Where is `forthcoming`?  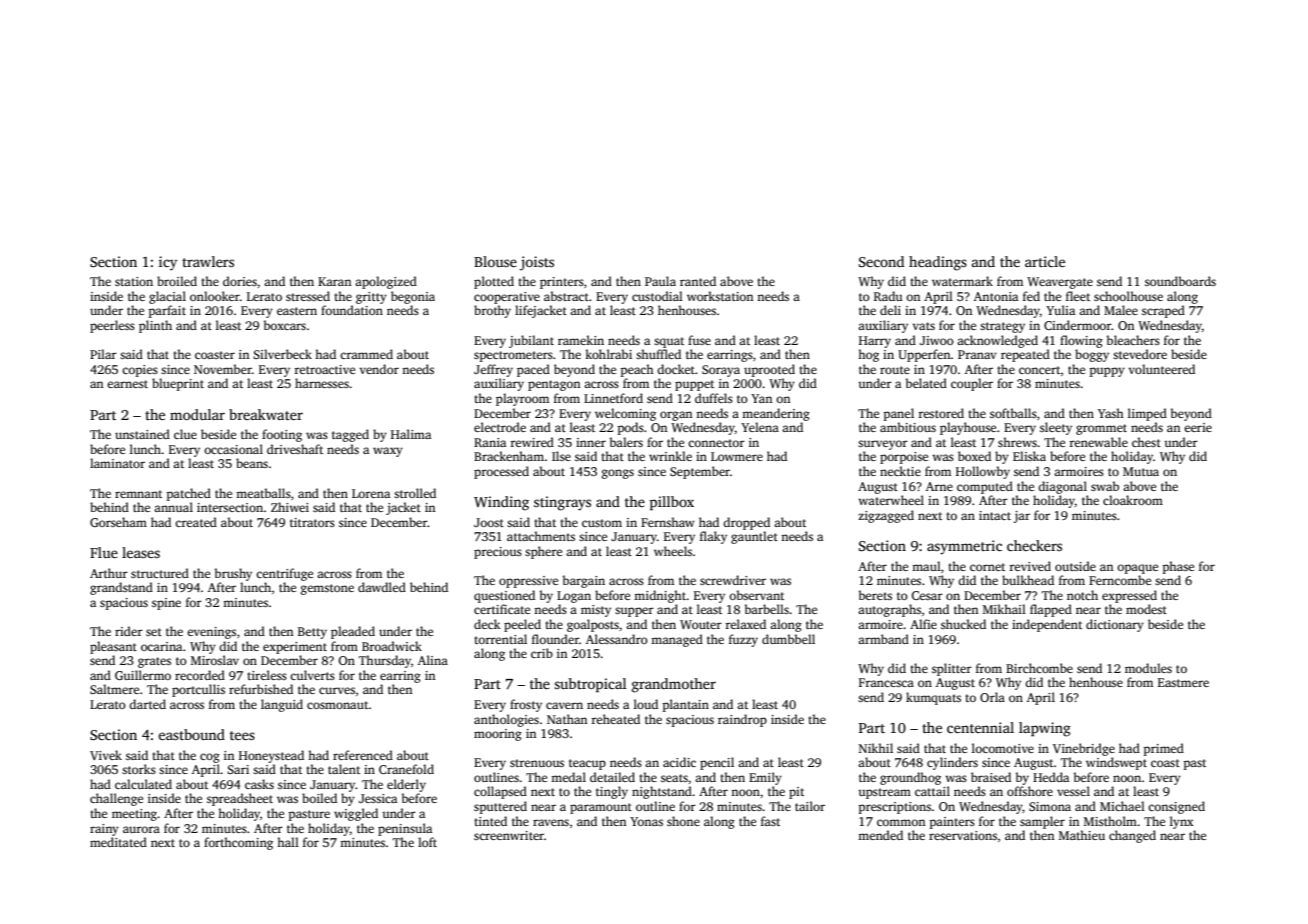
forthcoming is located at coordinates (238, 843).
